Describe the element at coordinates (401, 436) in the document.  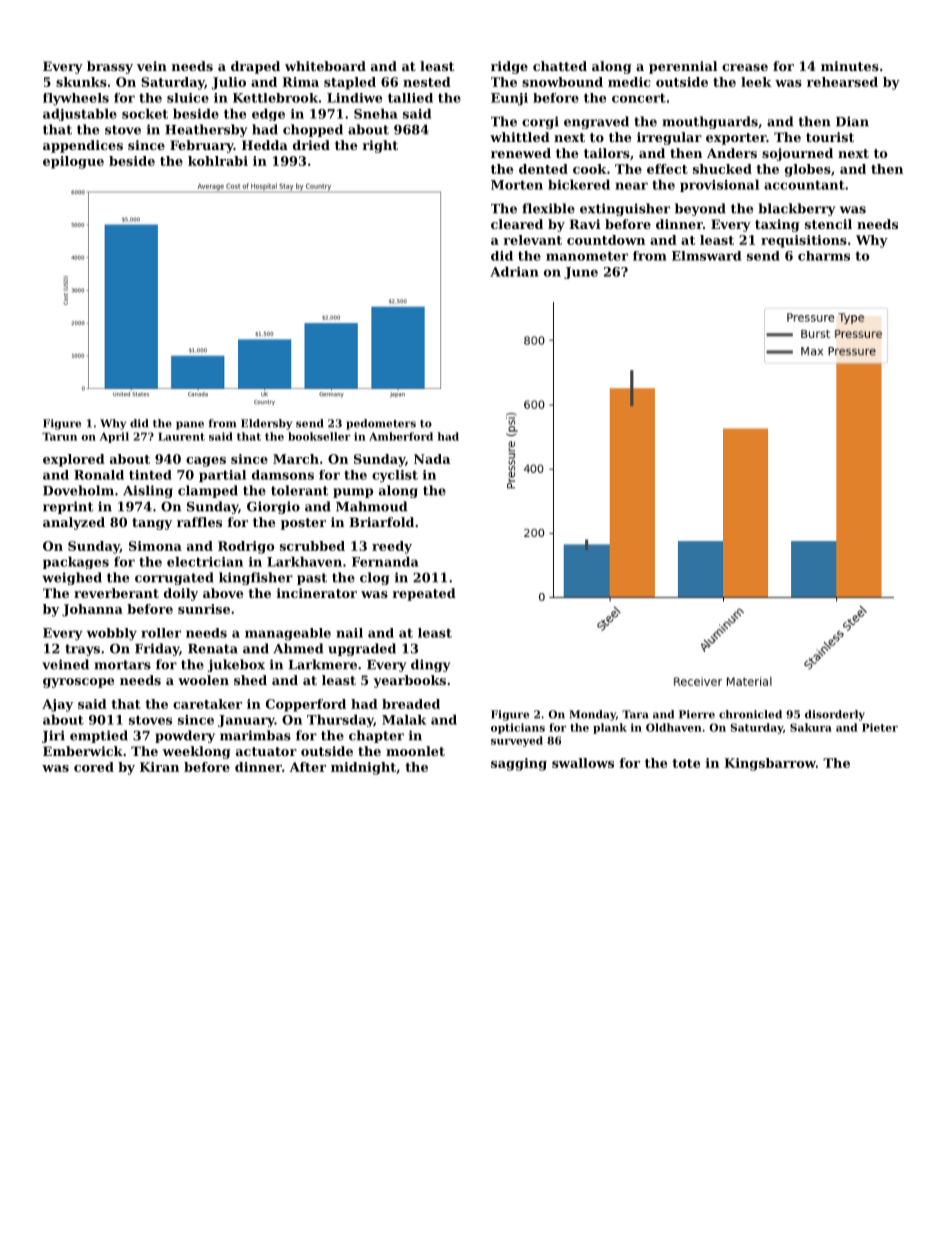
I see `Amberford` at that location.
